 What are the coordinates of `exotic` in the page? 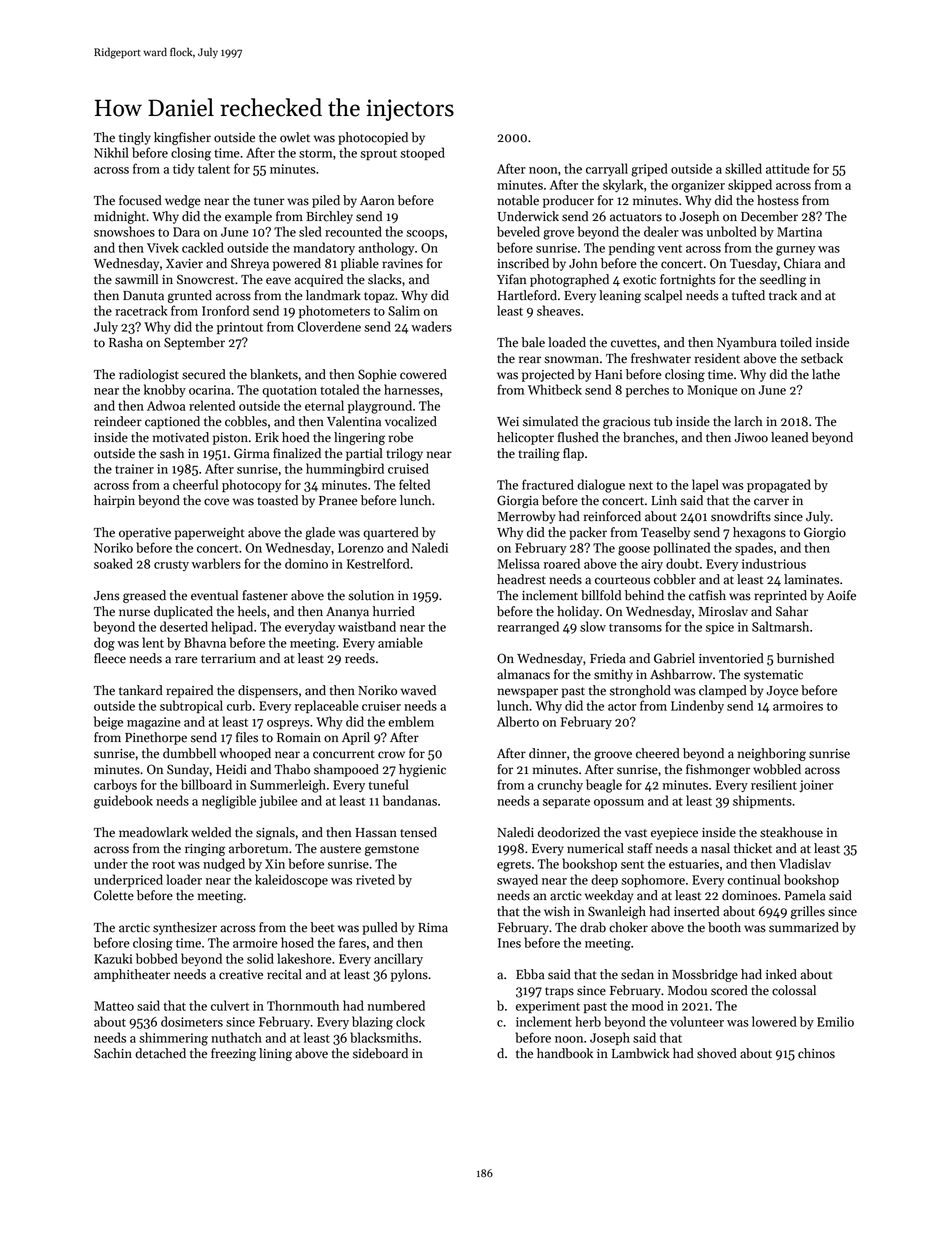 It's located at (639, 280).
